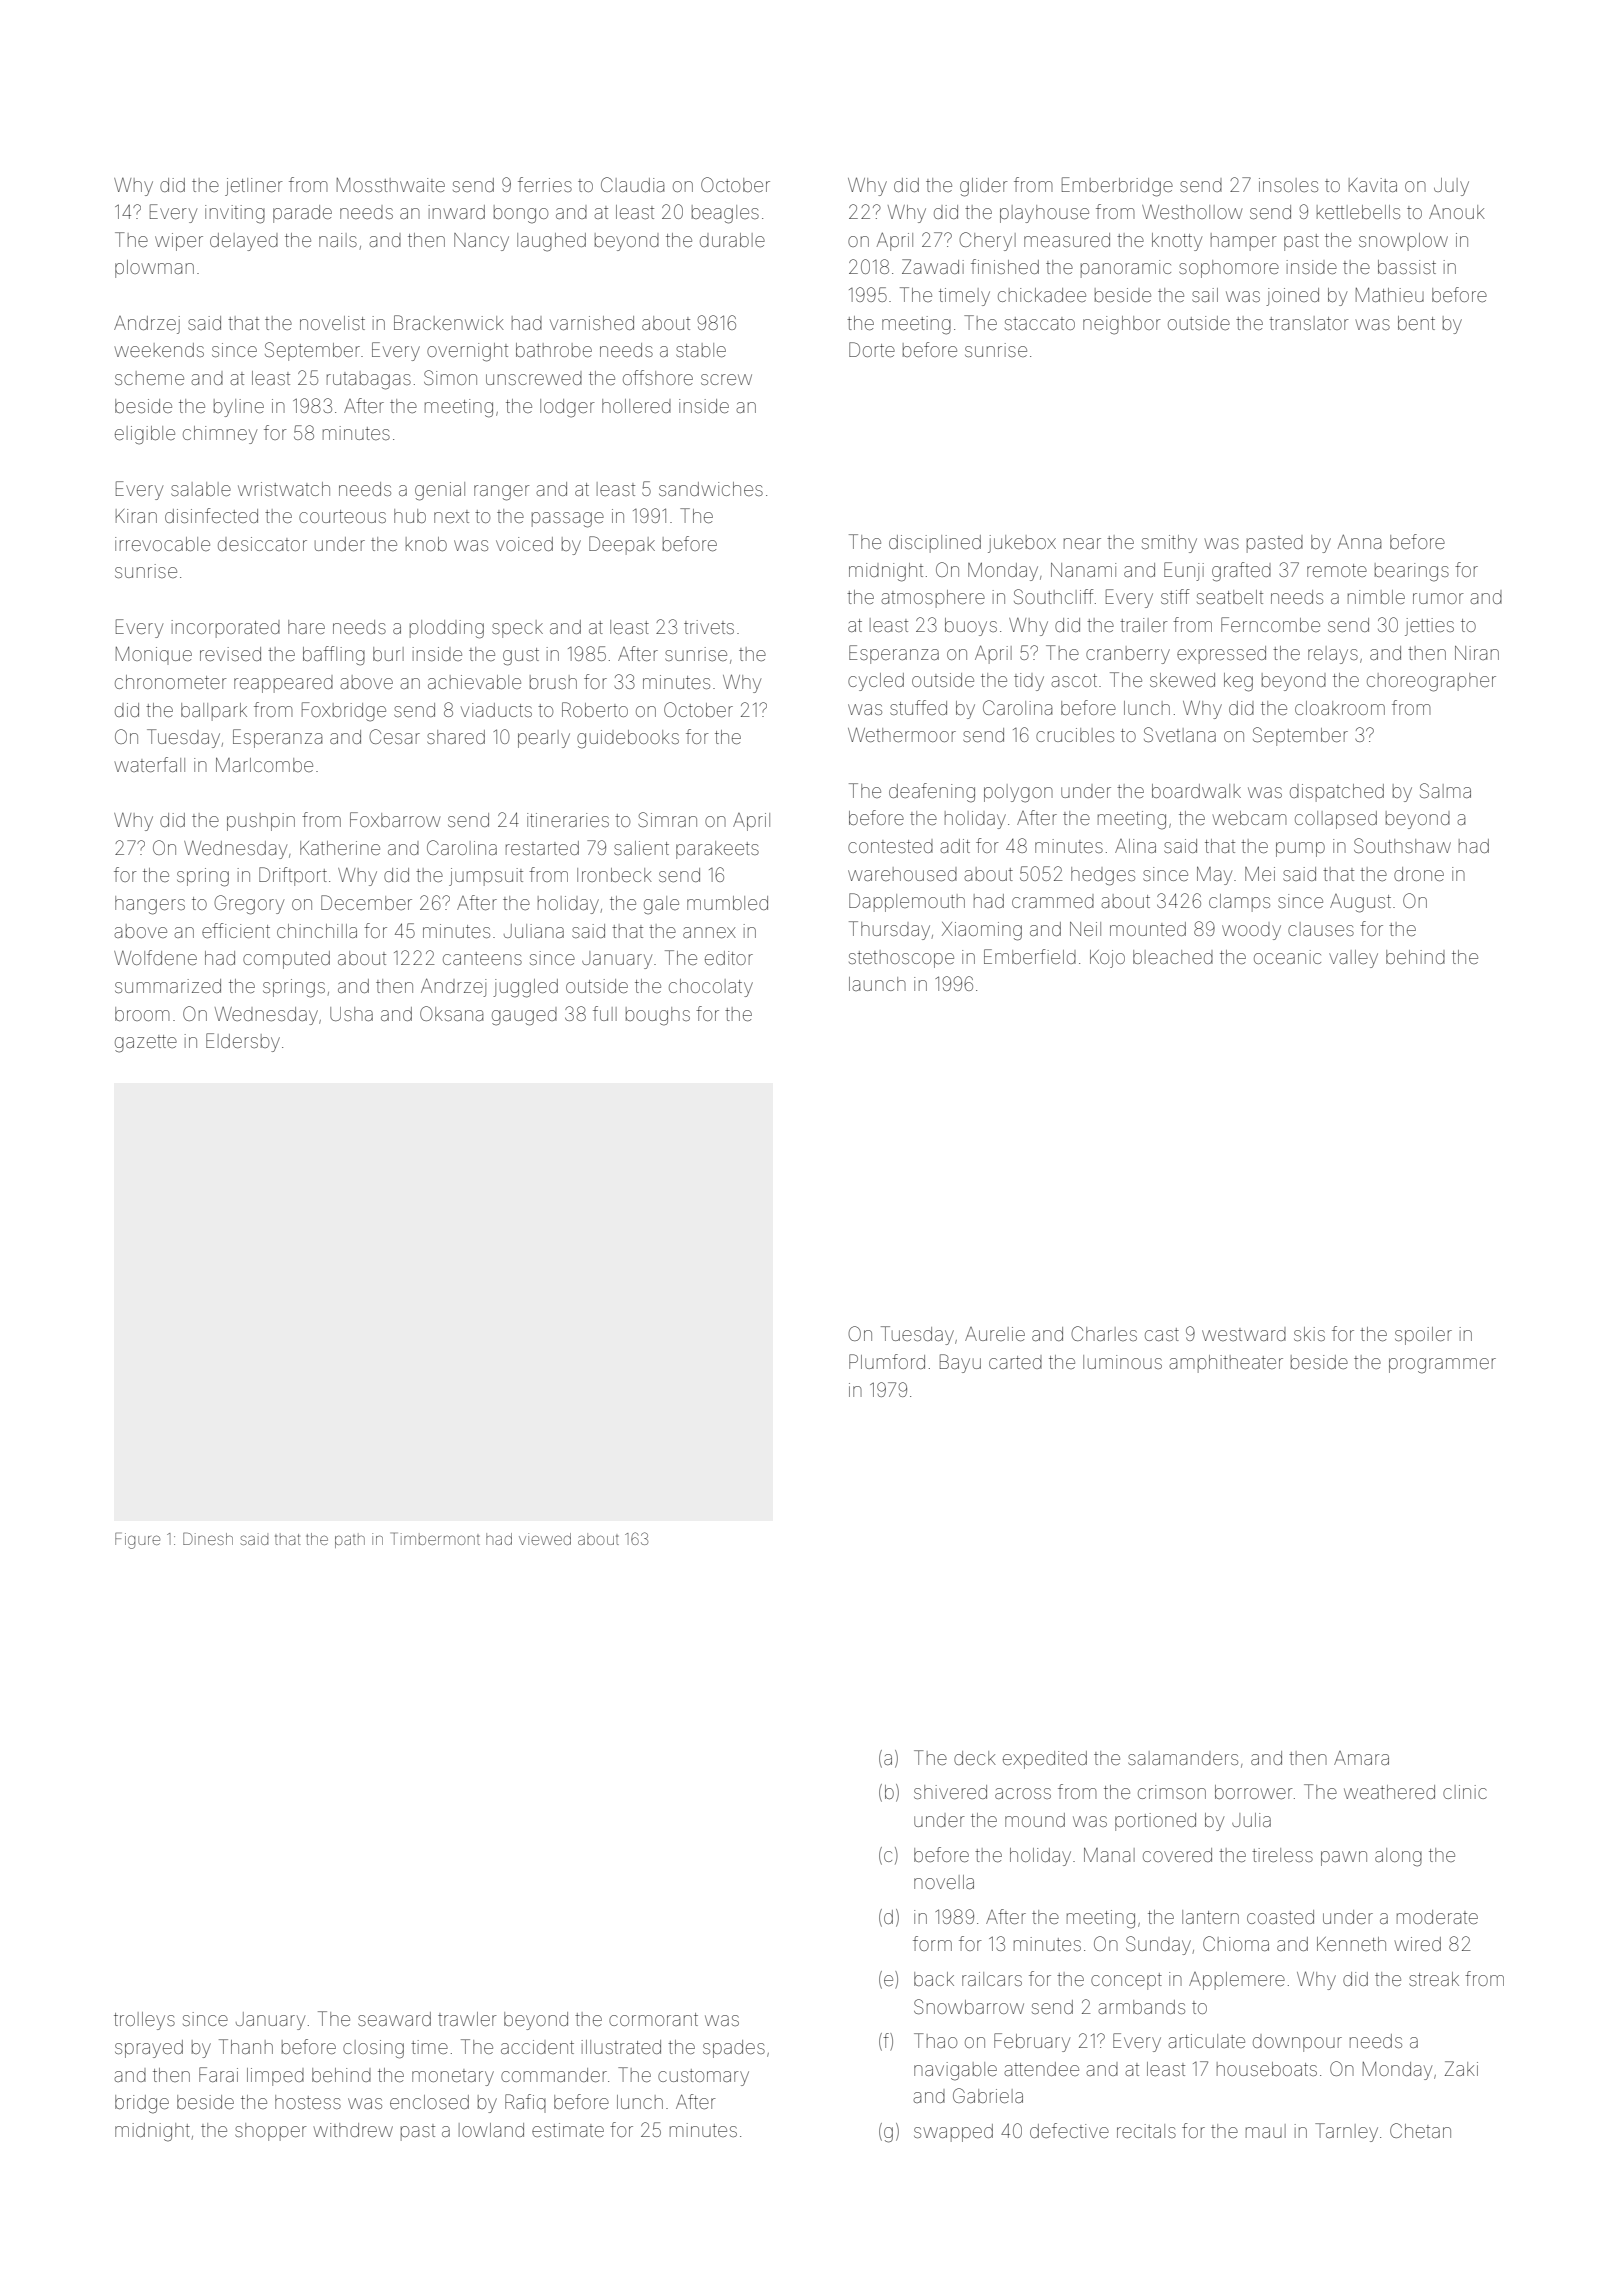 This screenshot has width=1620, height=2292. What do you see at coordinates (632, 184) in the screenshot?
I see `Claudia` at bounding box center [632, 184].
